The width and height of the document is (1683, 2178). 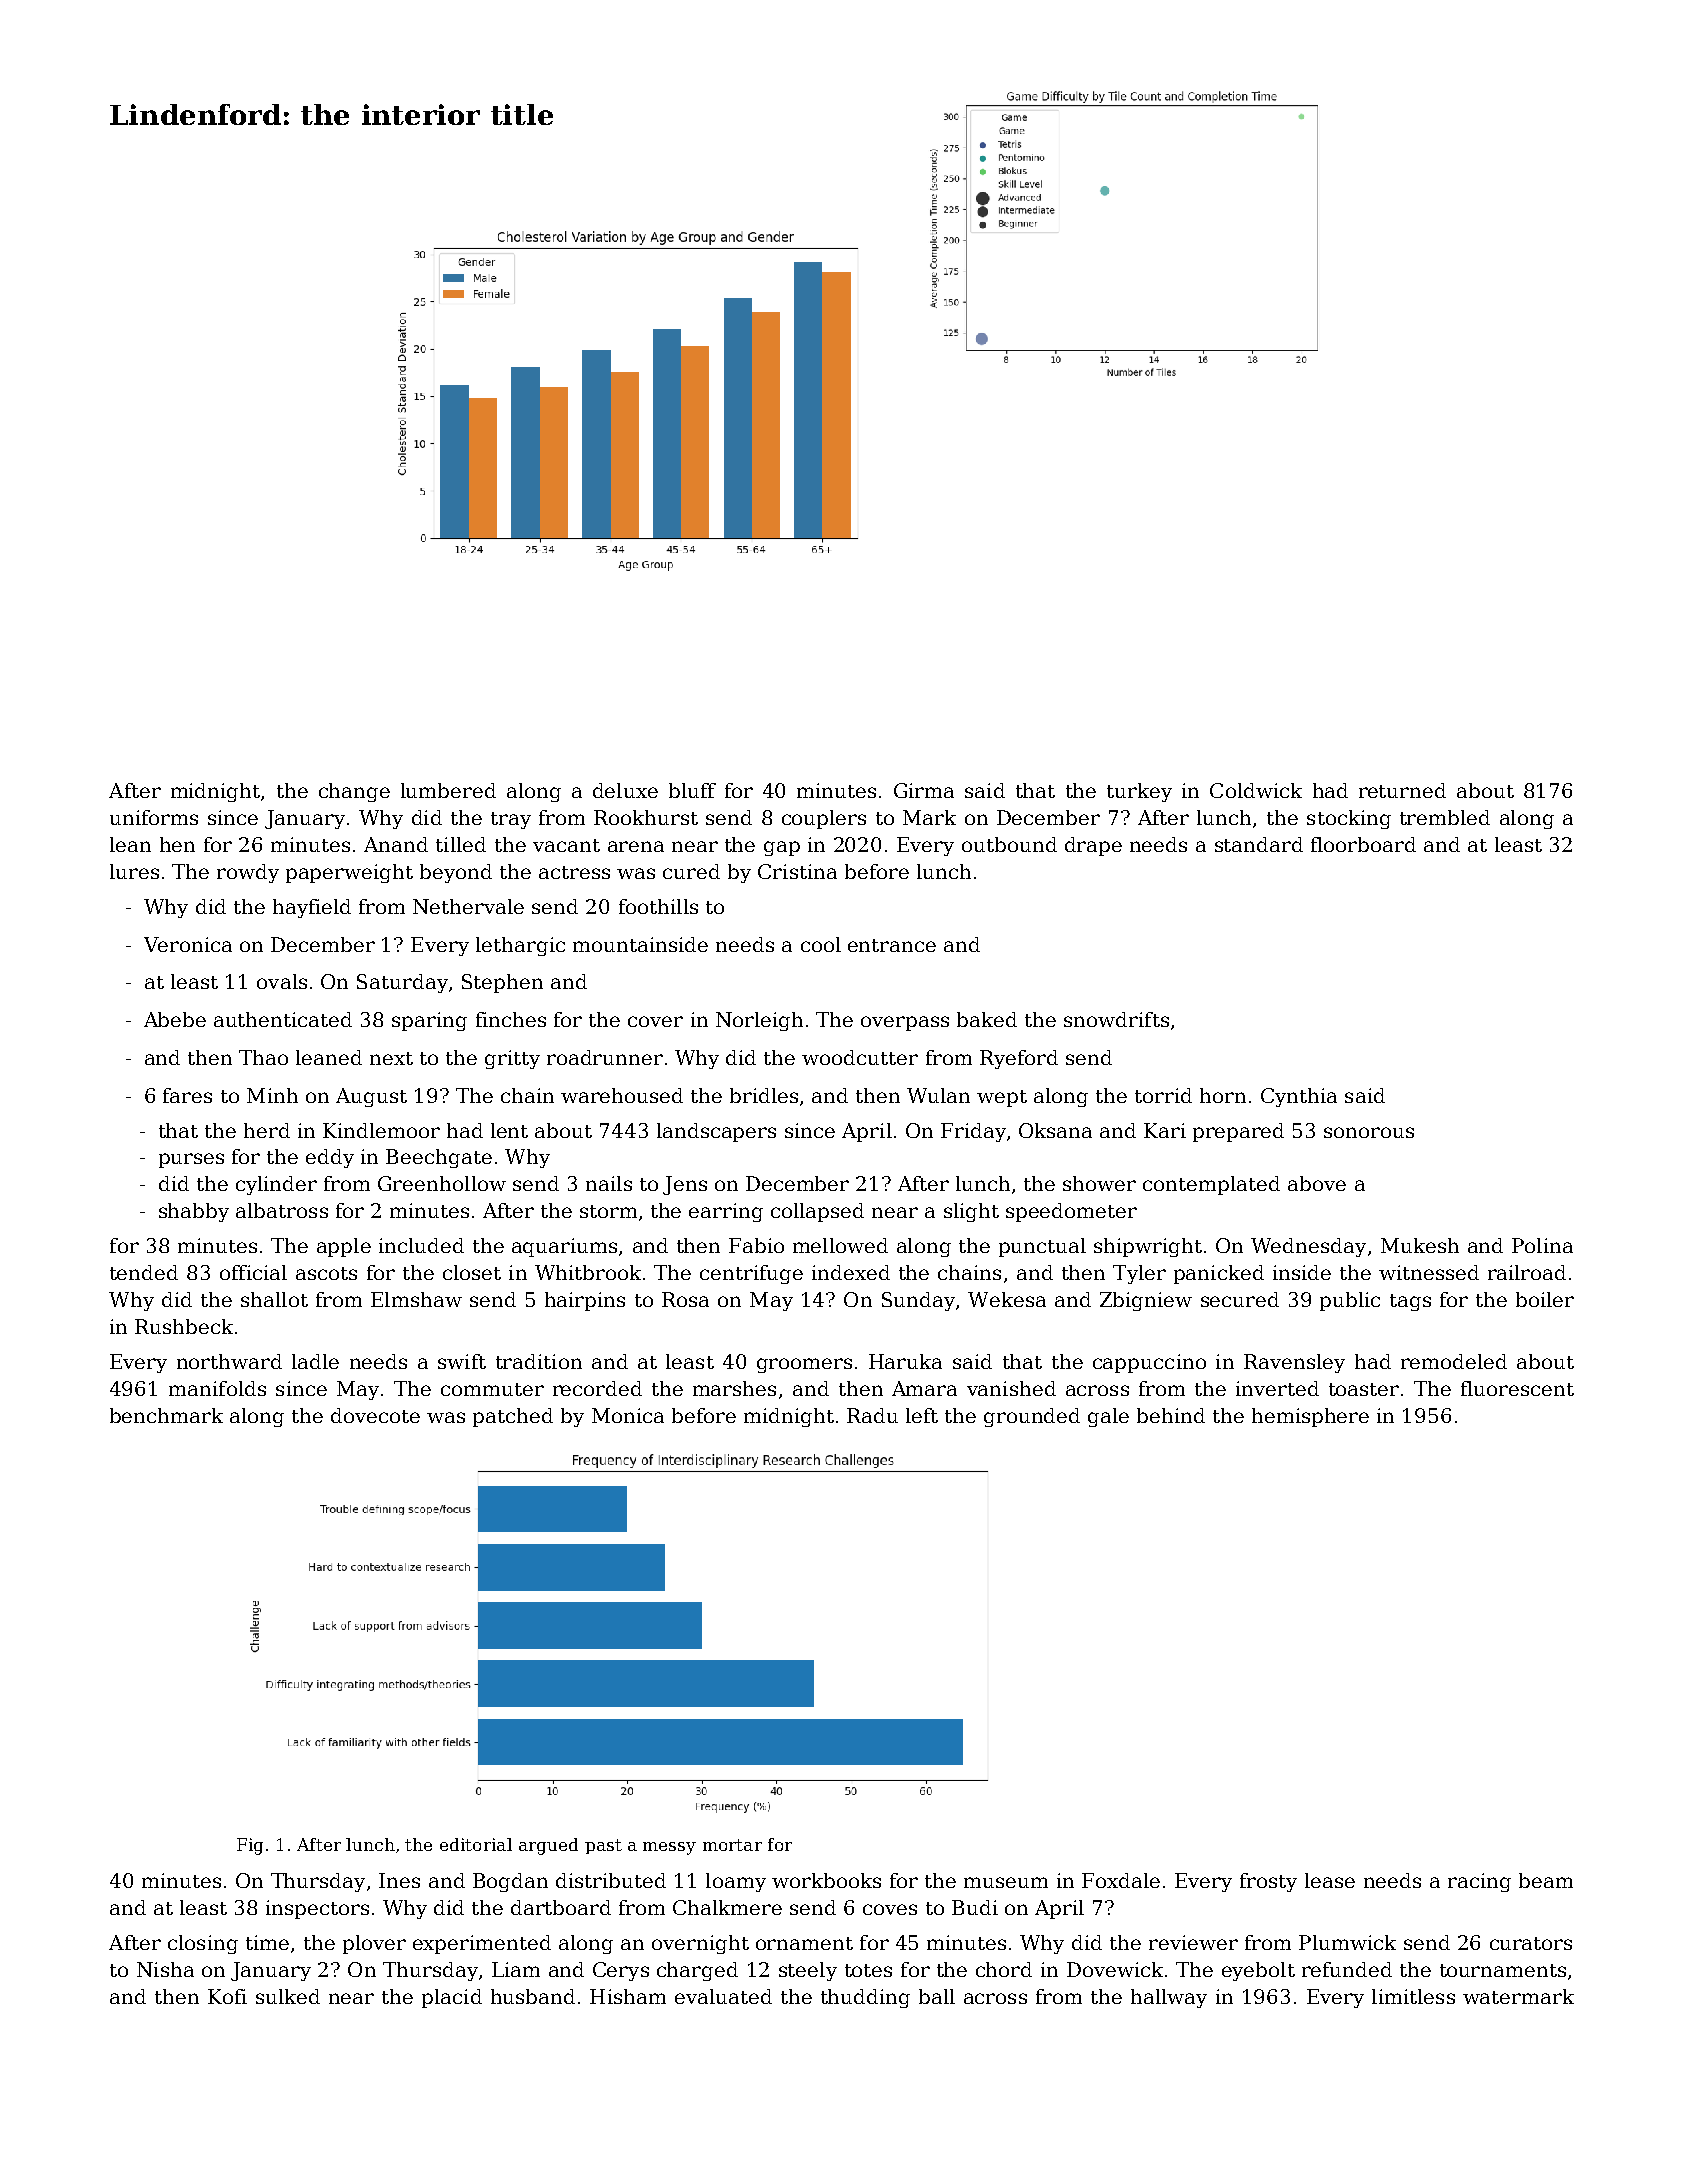 I want to click on hallway, so click(x=1169, y=1998).
